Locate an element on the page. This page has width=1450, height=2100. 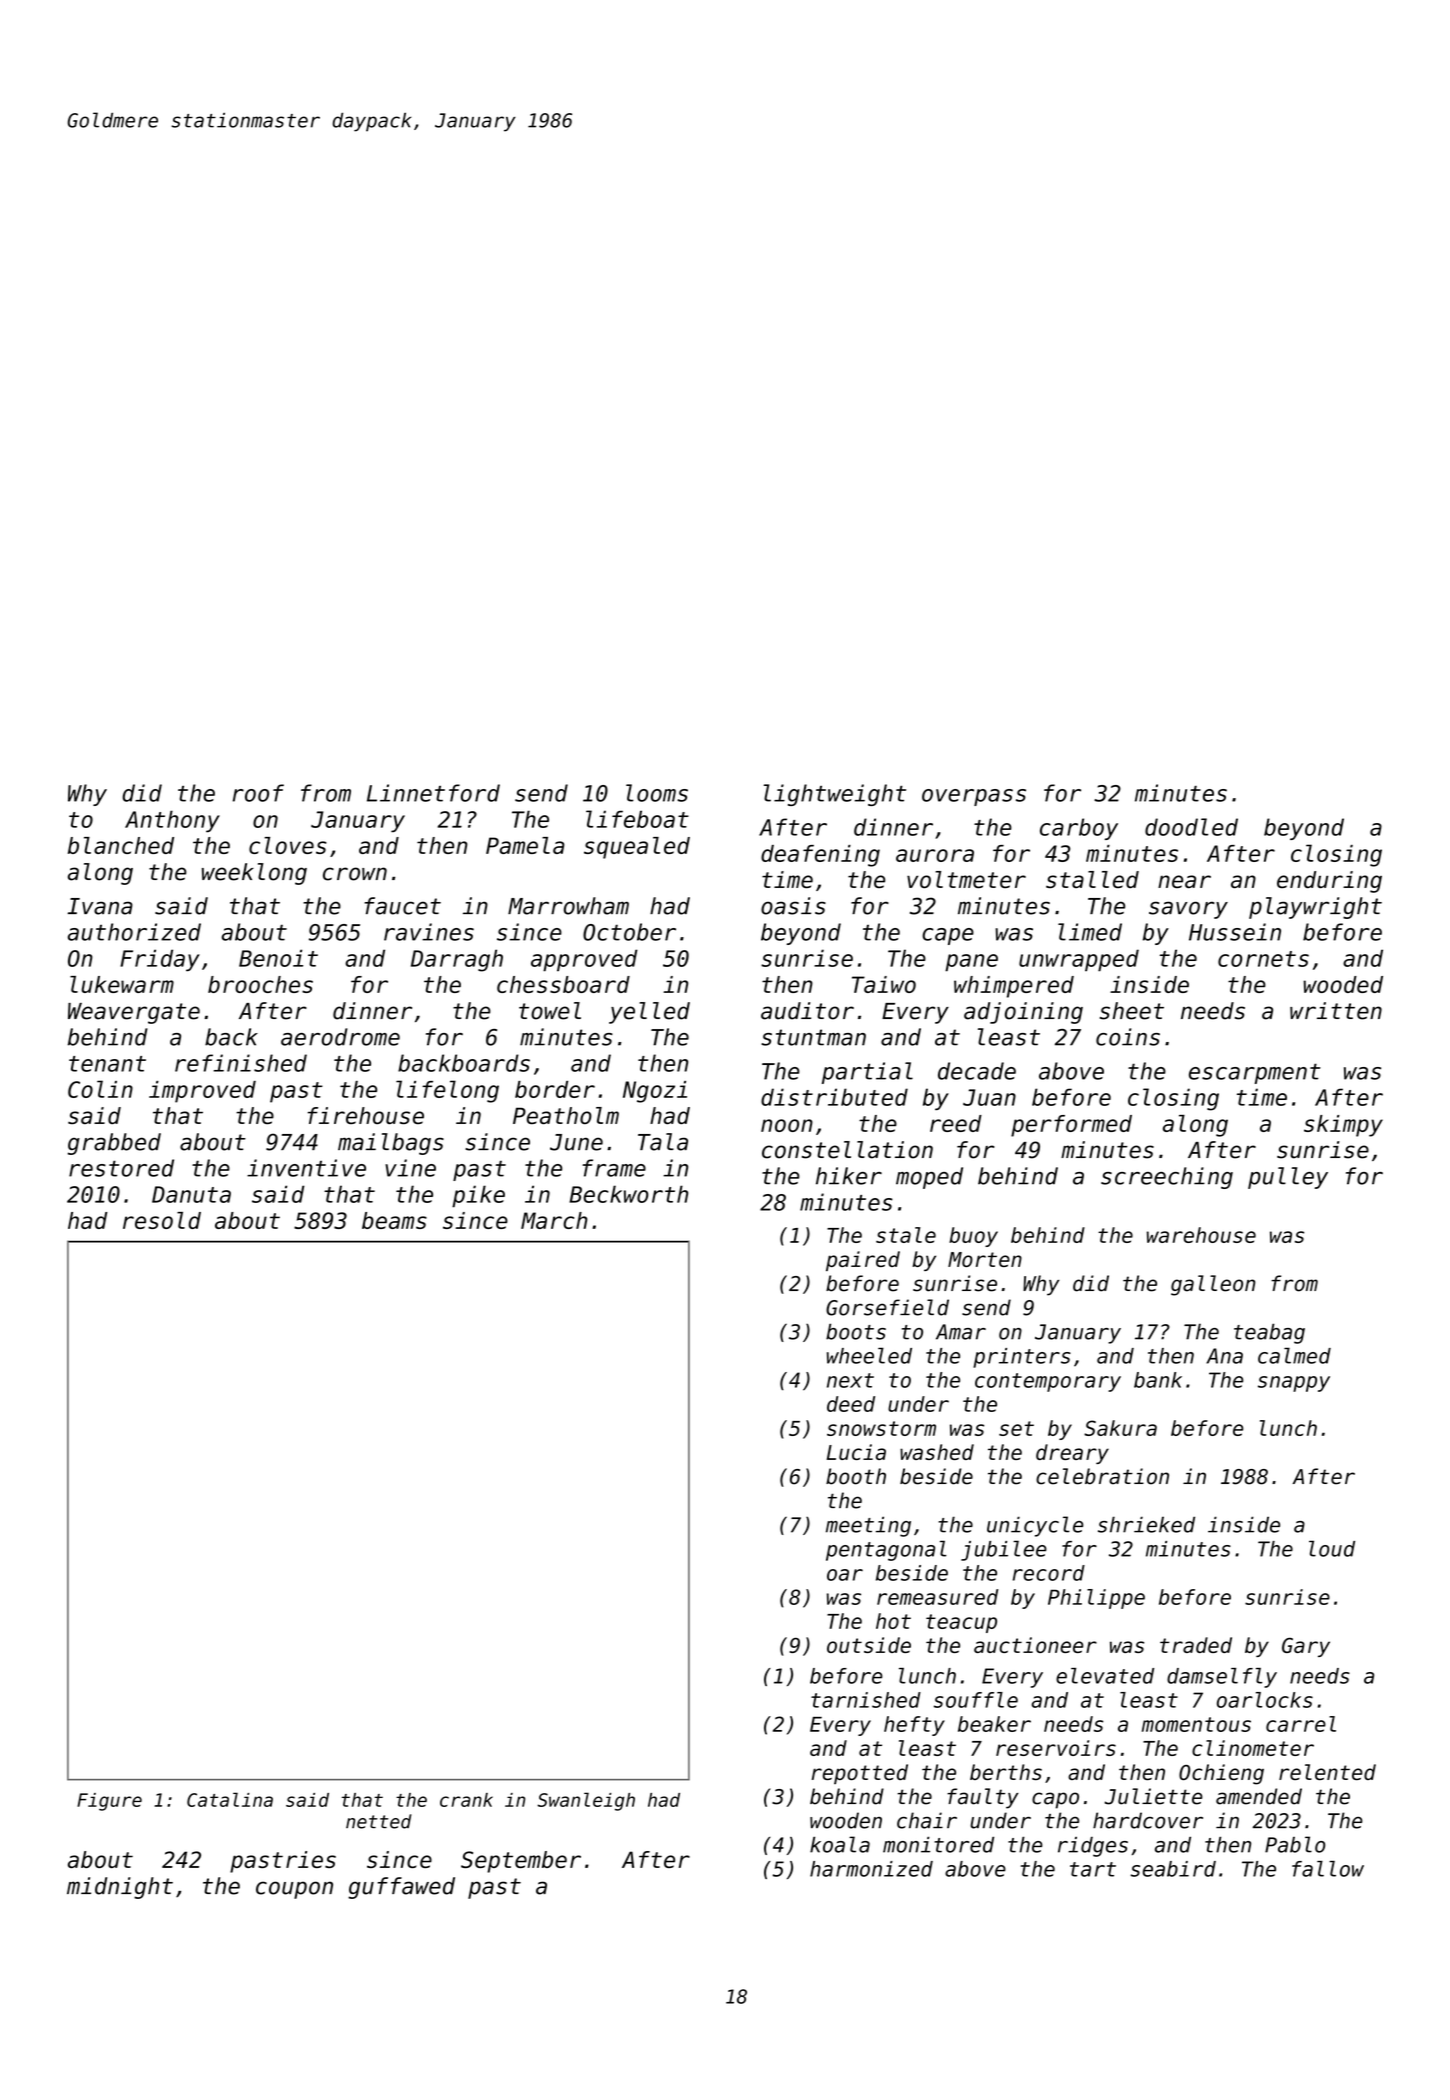
doodled is located at coordinates (1191, 827).
